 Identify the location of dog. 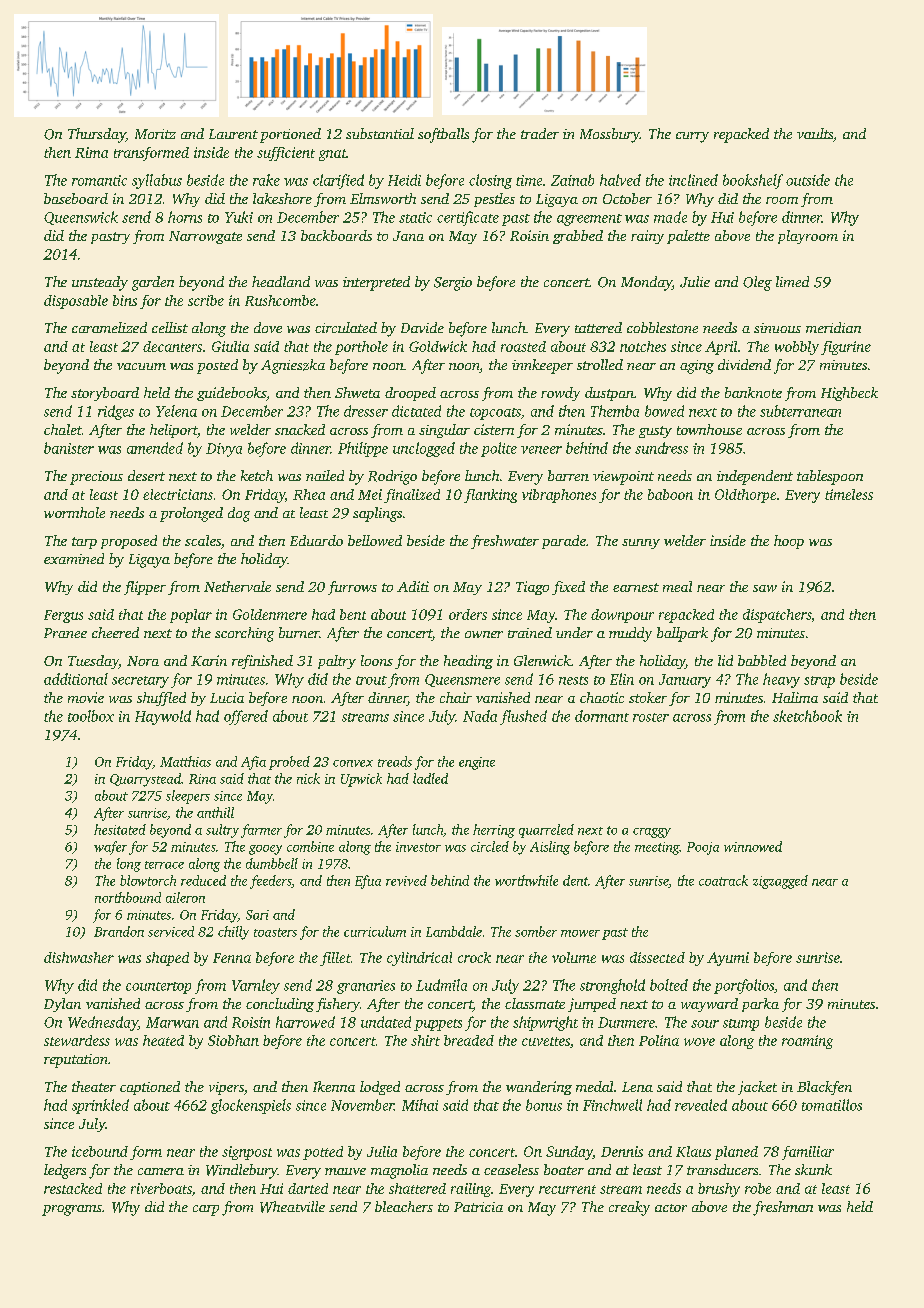
(239, 514).
